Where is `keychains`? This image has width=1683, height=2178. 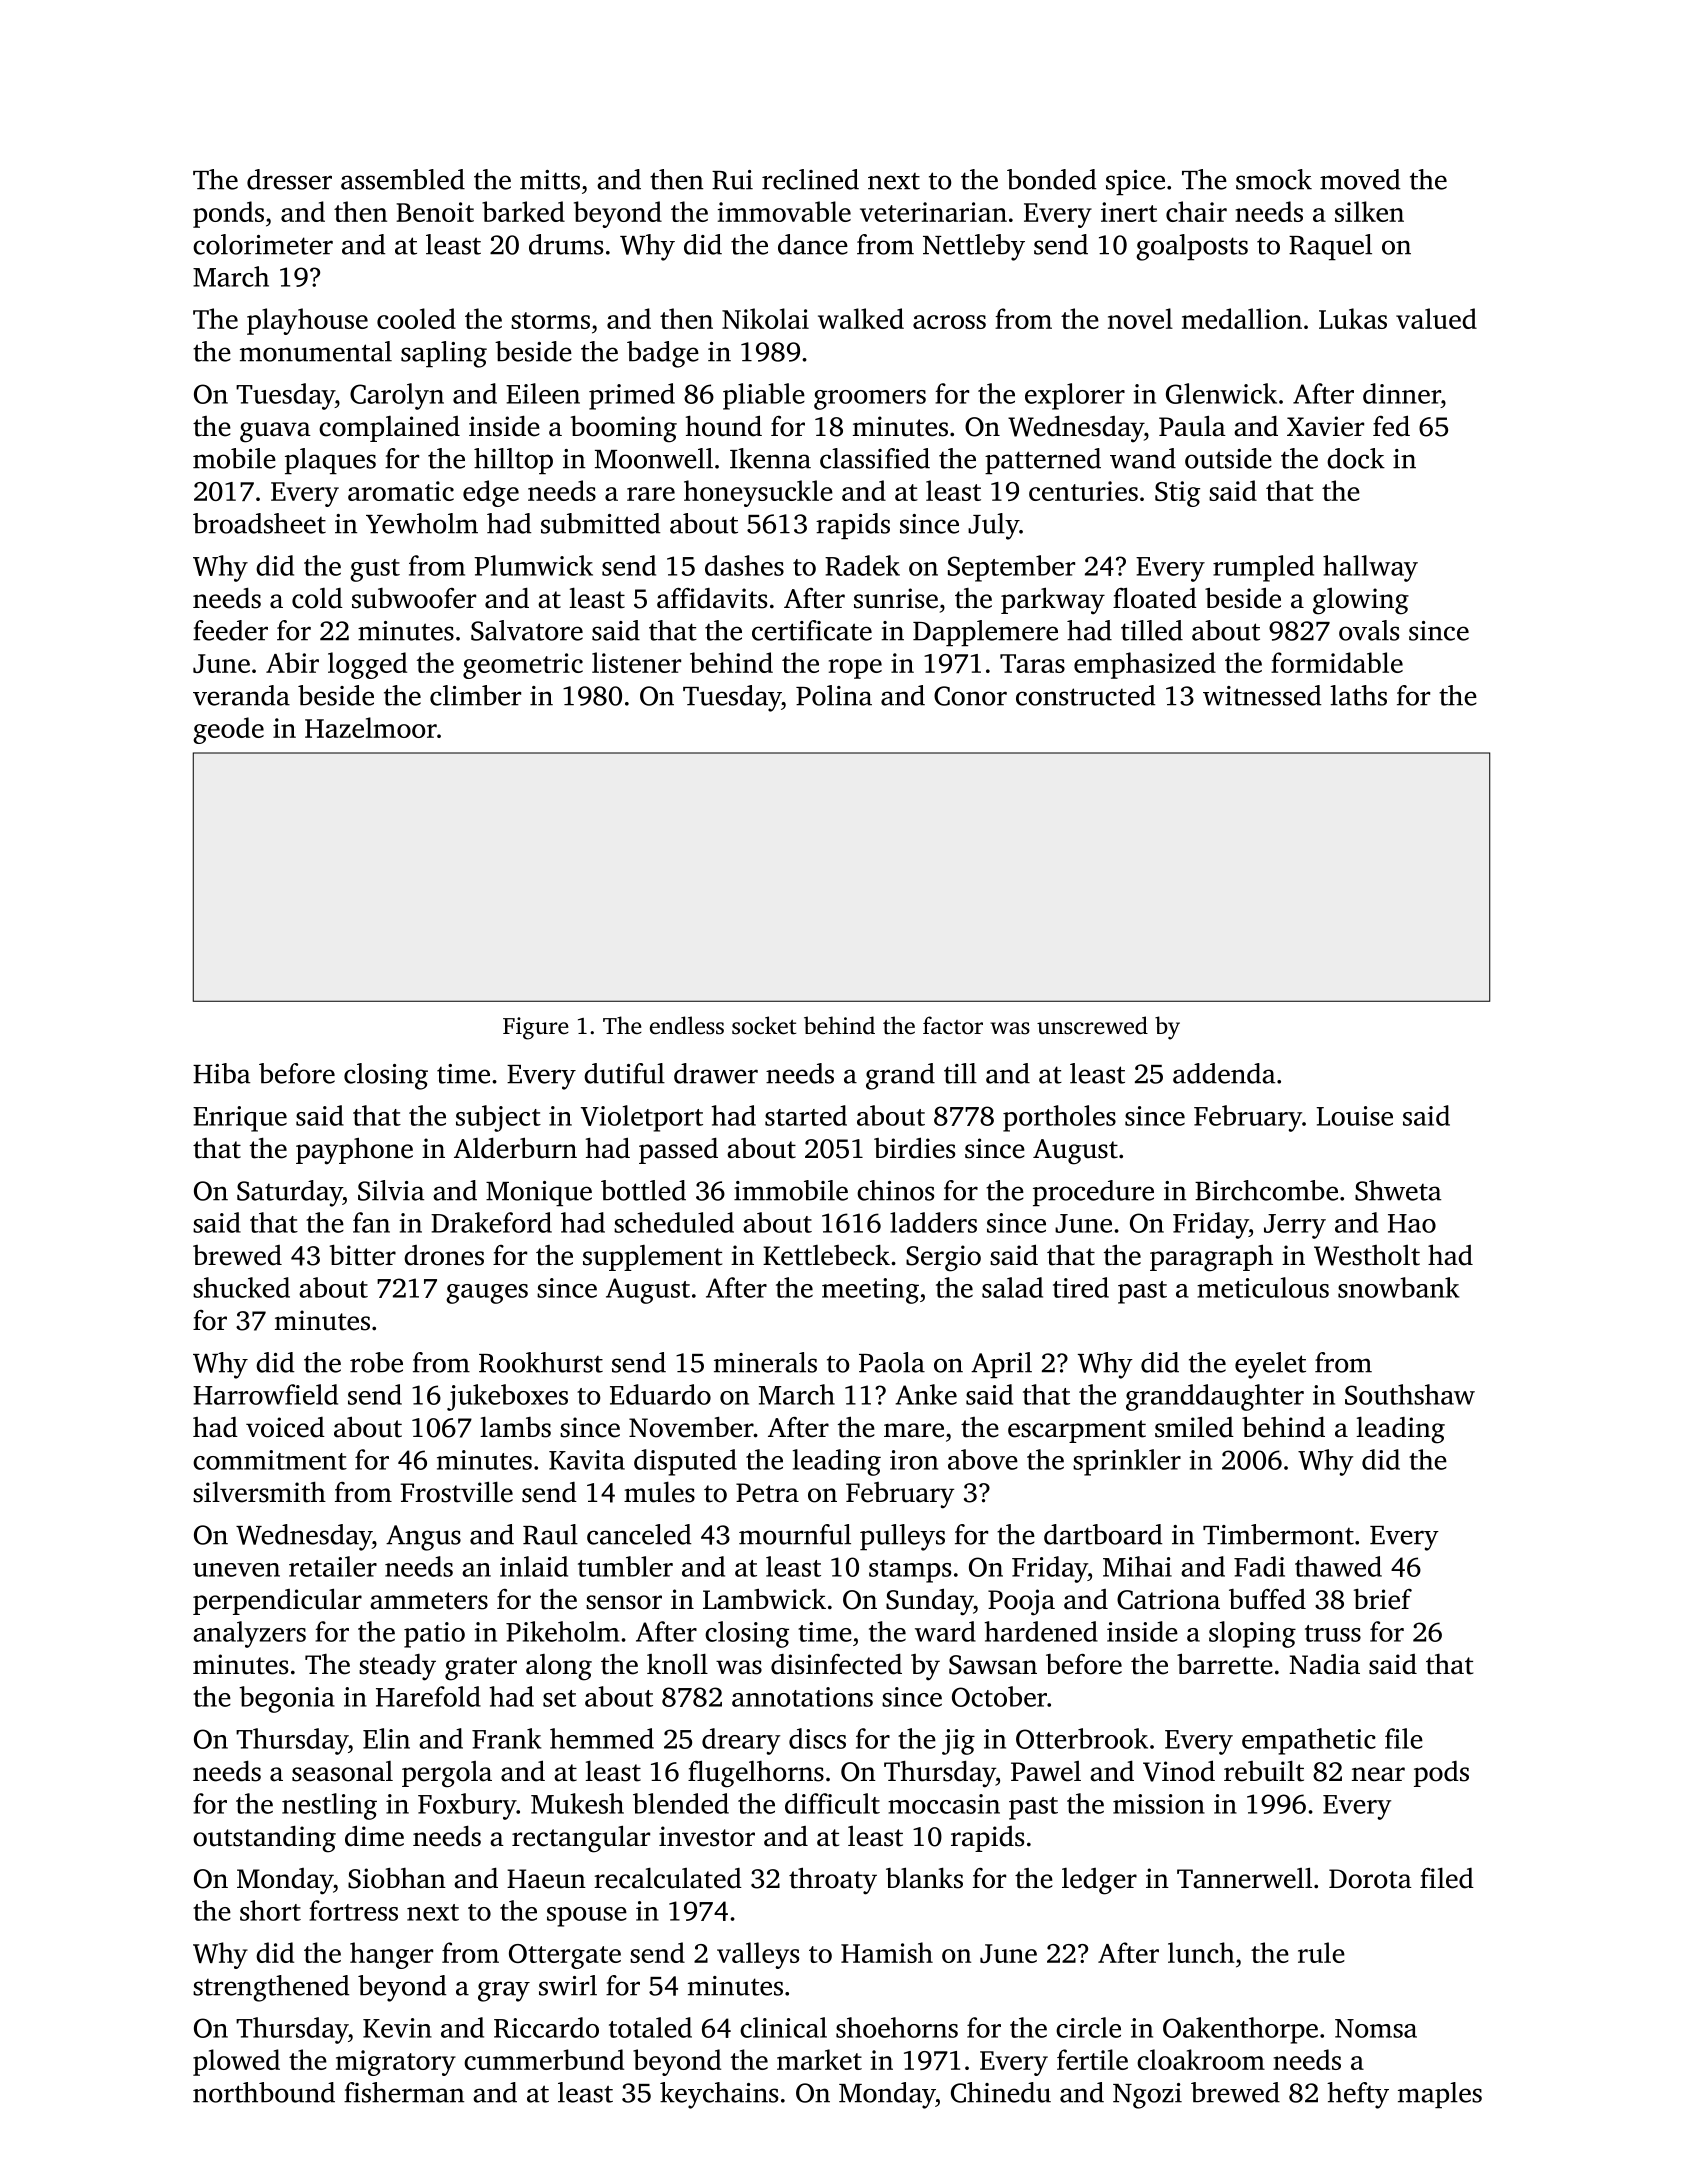
keychains is located at coordinates (719, 2095).
